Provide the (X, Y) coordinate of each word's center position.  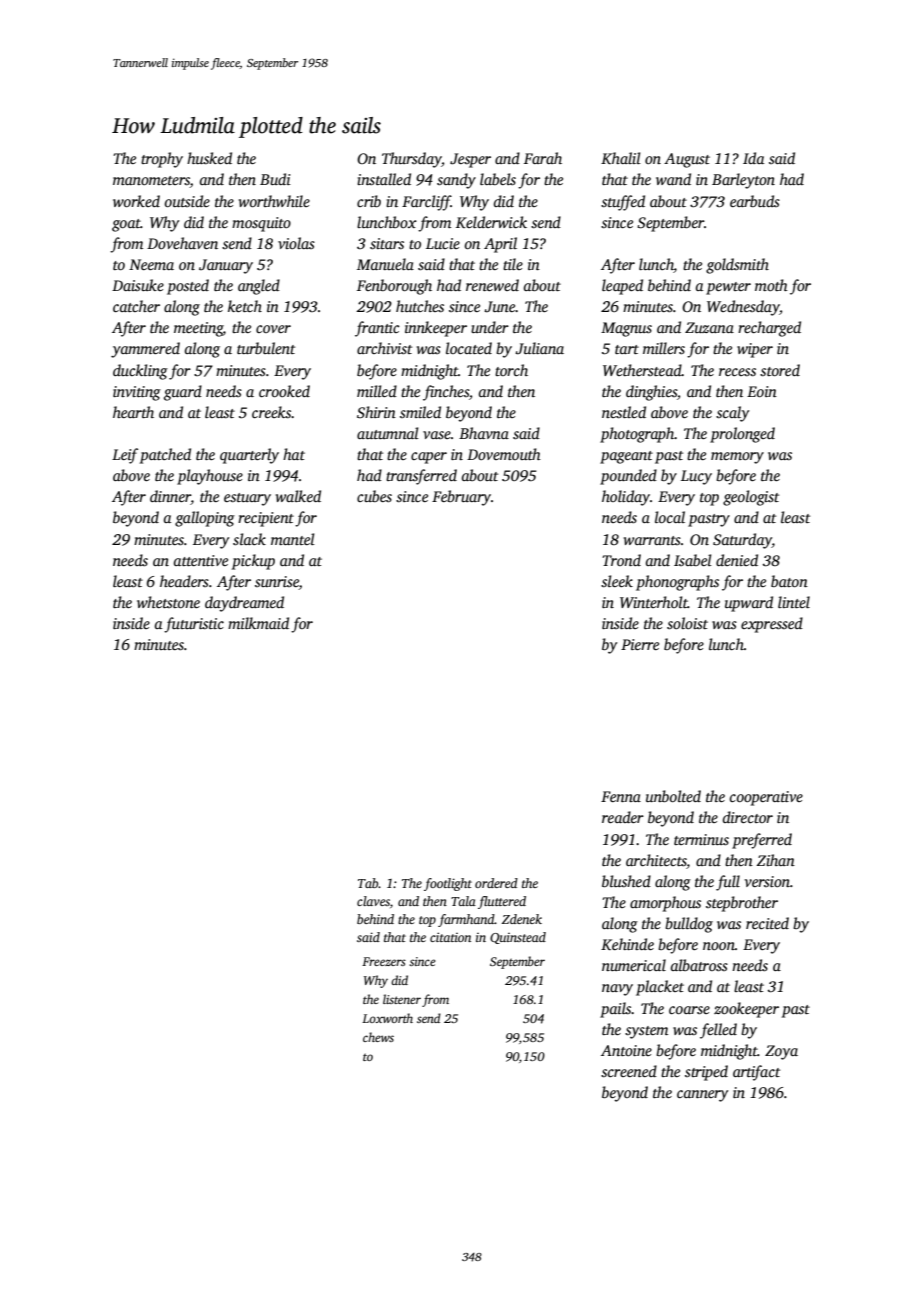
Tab (368, 883)
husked (209, 158)
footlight (448, 884)
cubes (374, 496)
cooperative (766, 798)
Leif (125, 456)
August (687, 160)
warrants (652, 540)
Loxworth (387, 1018)
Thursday (412, 160)
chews (378, 1037)
